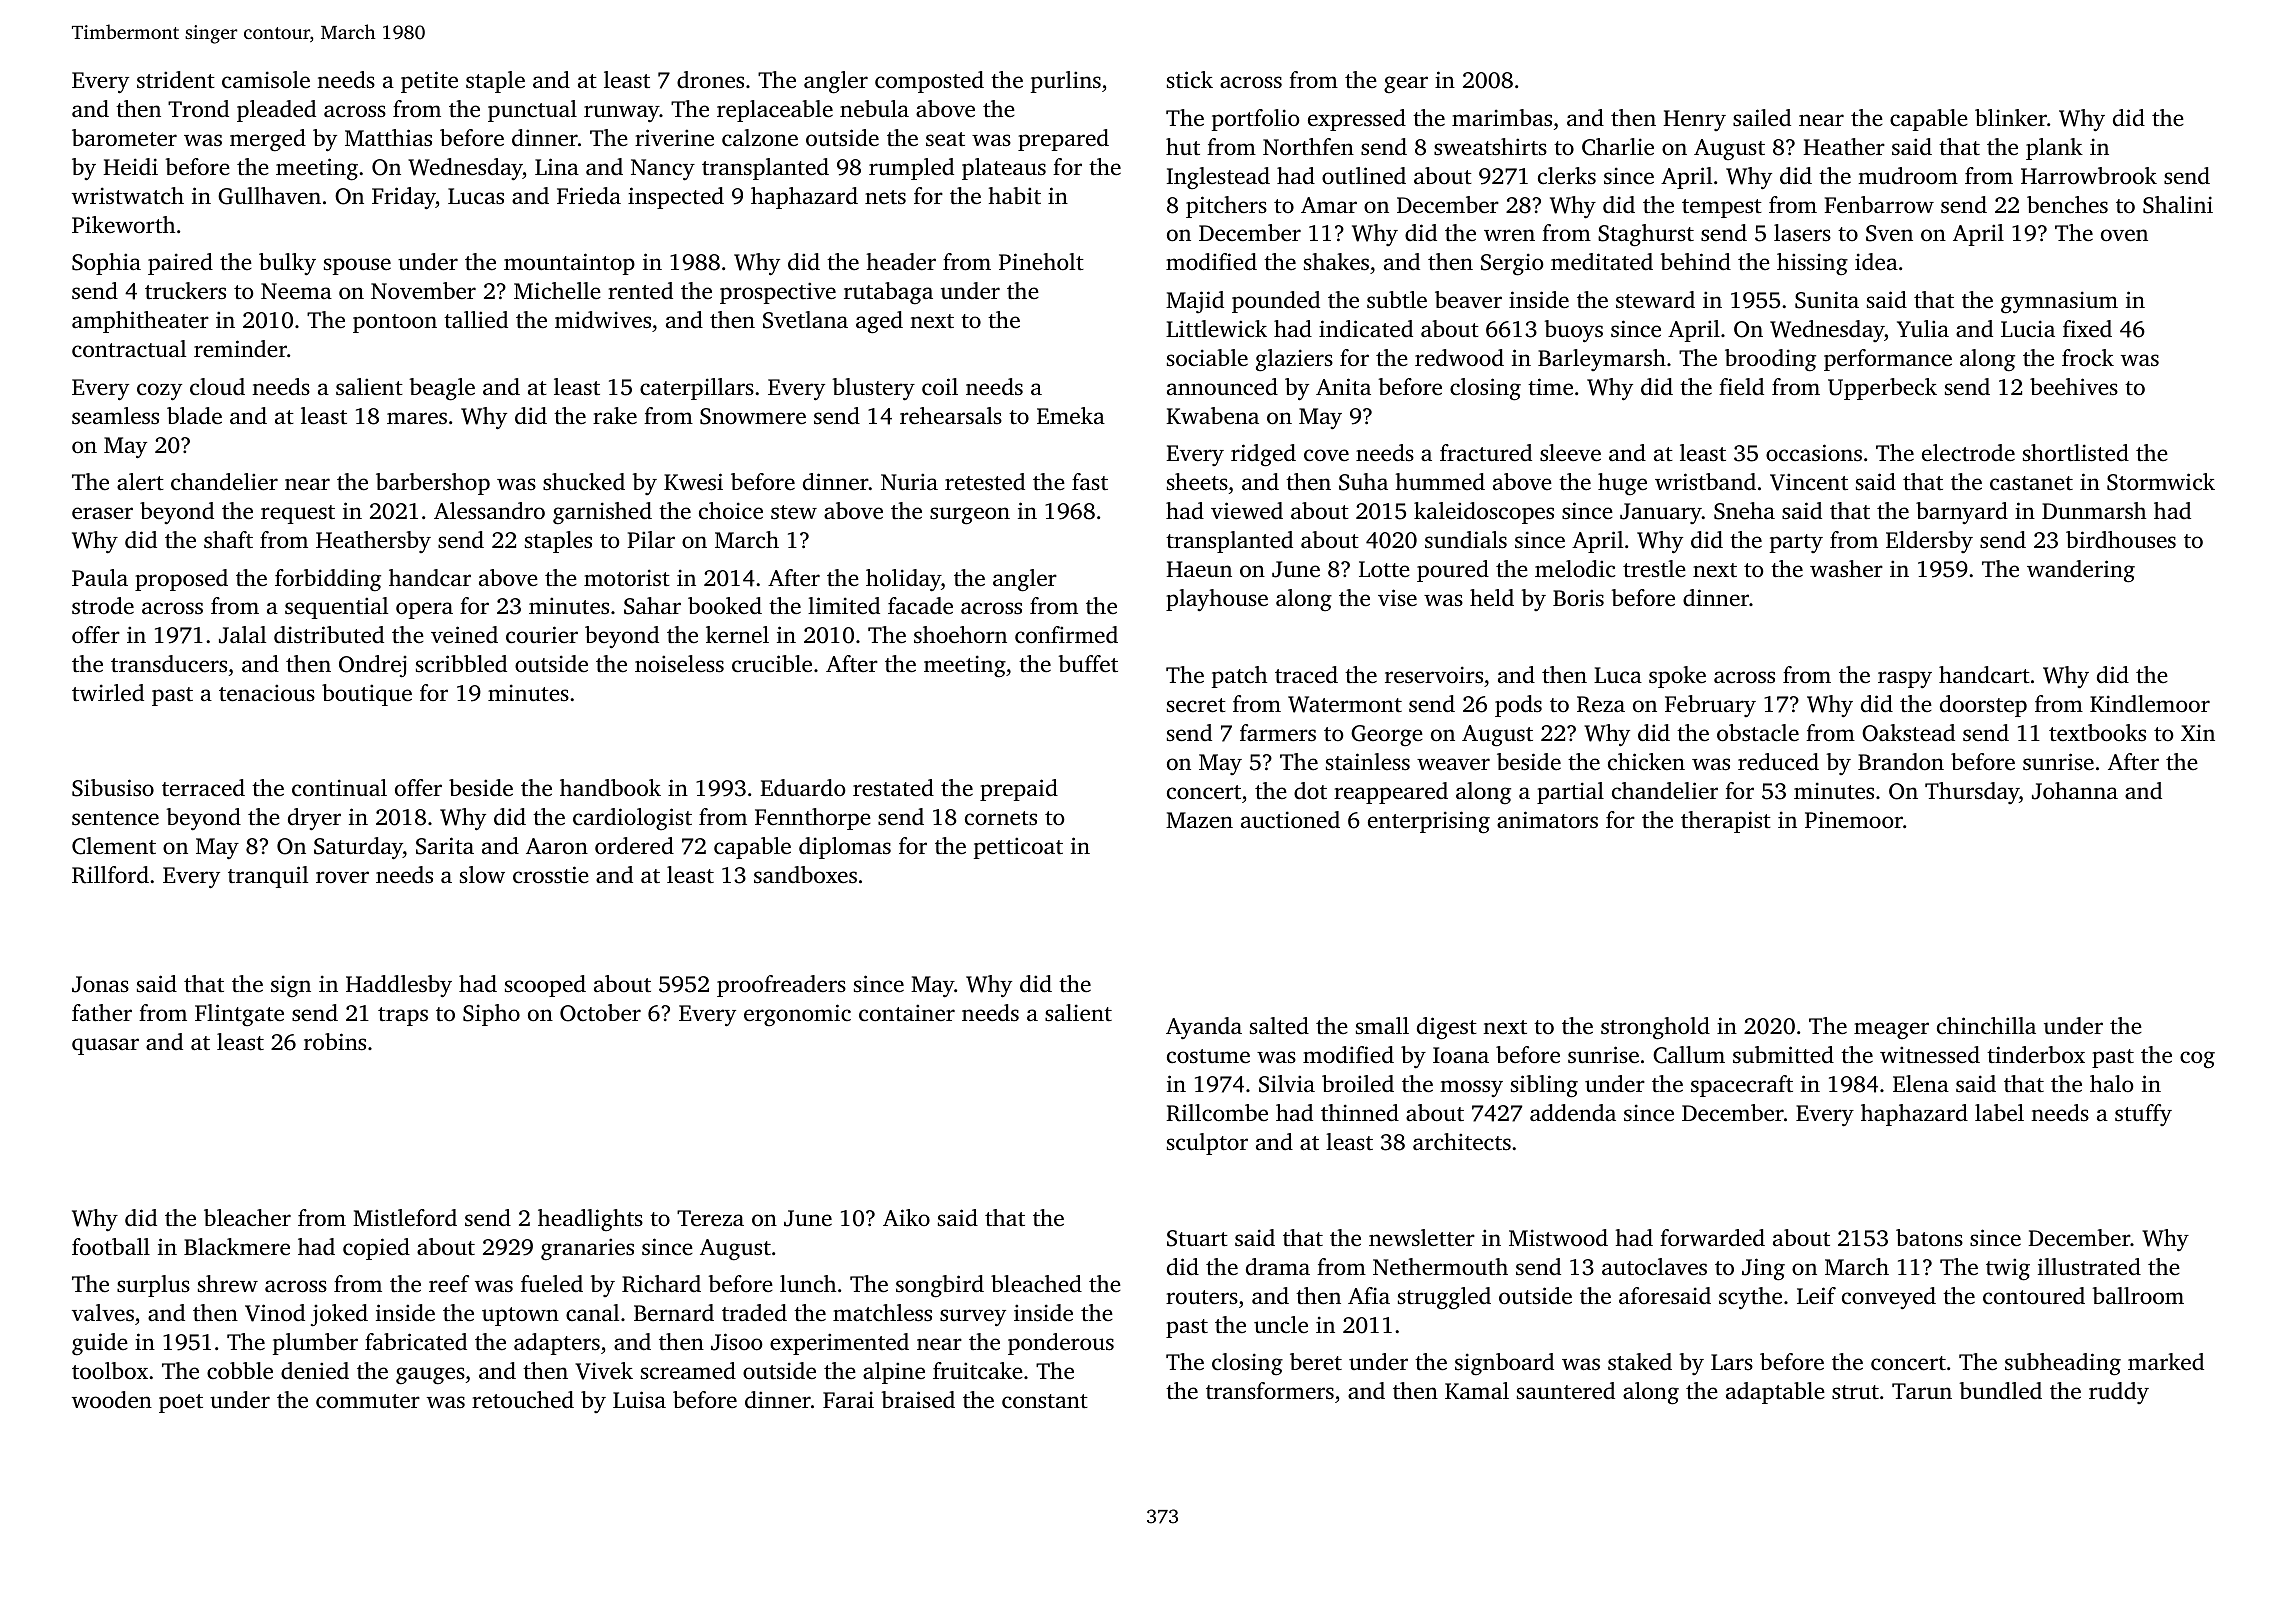 The image size is (2292, 1620). Describe the element at coordinates (1741, 386) in the screenshot. I see `field` at that location.
